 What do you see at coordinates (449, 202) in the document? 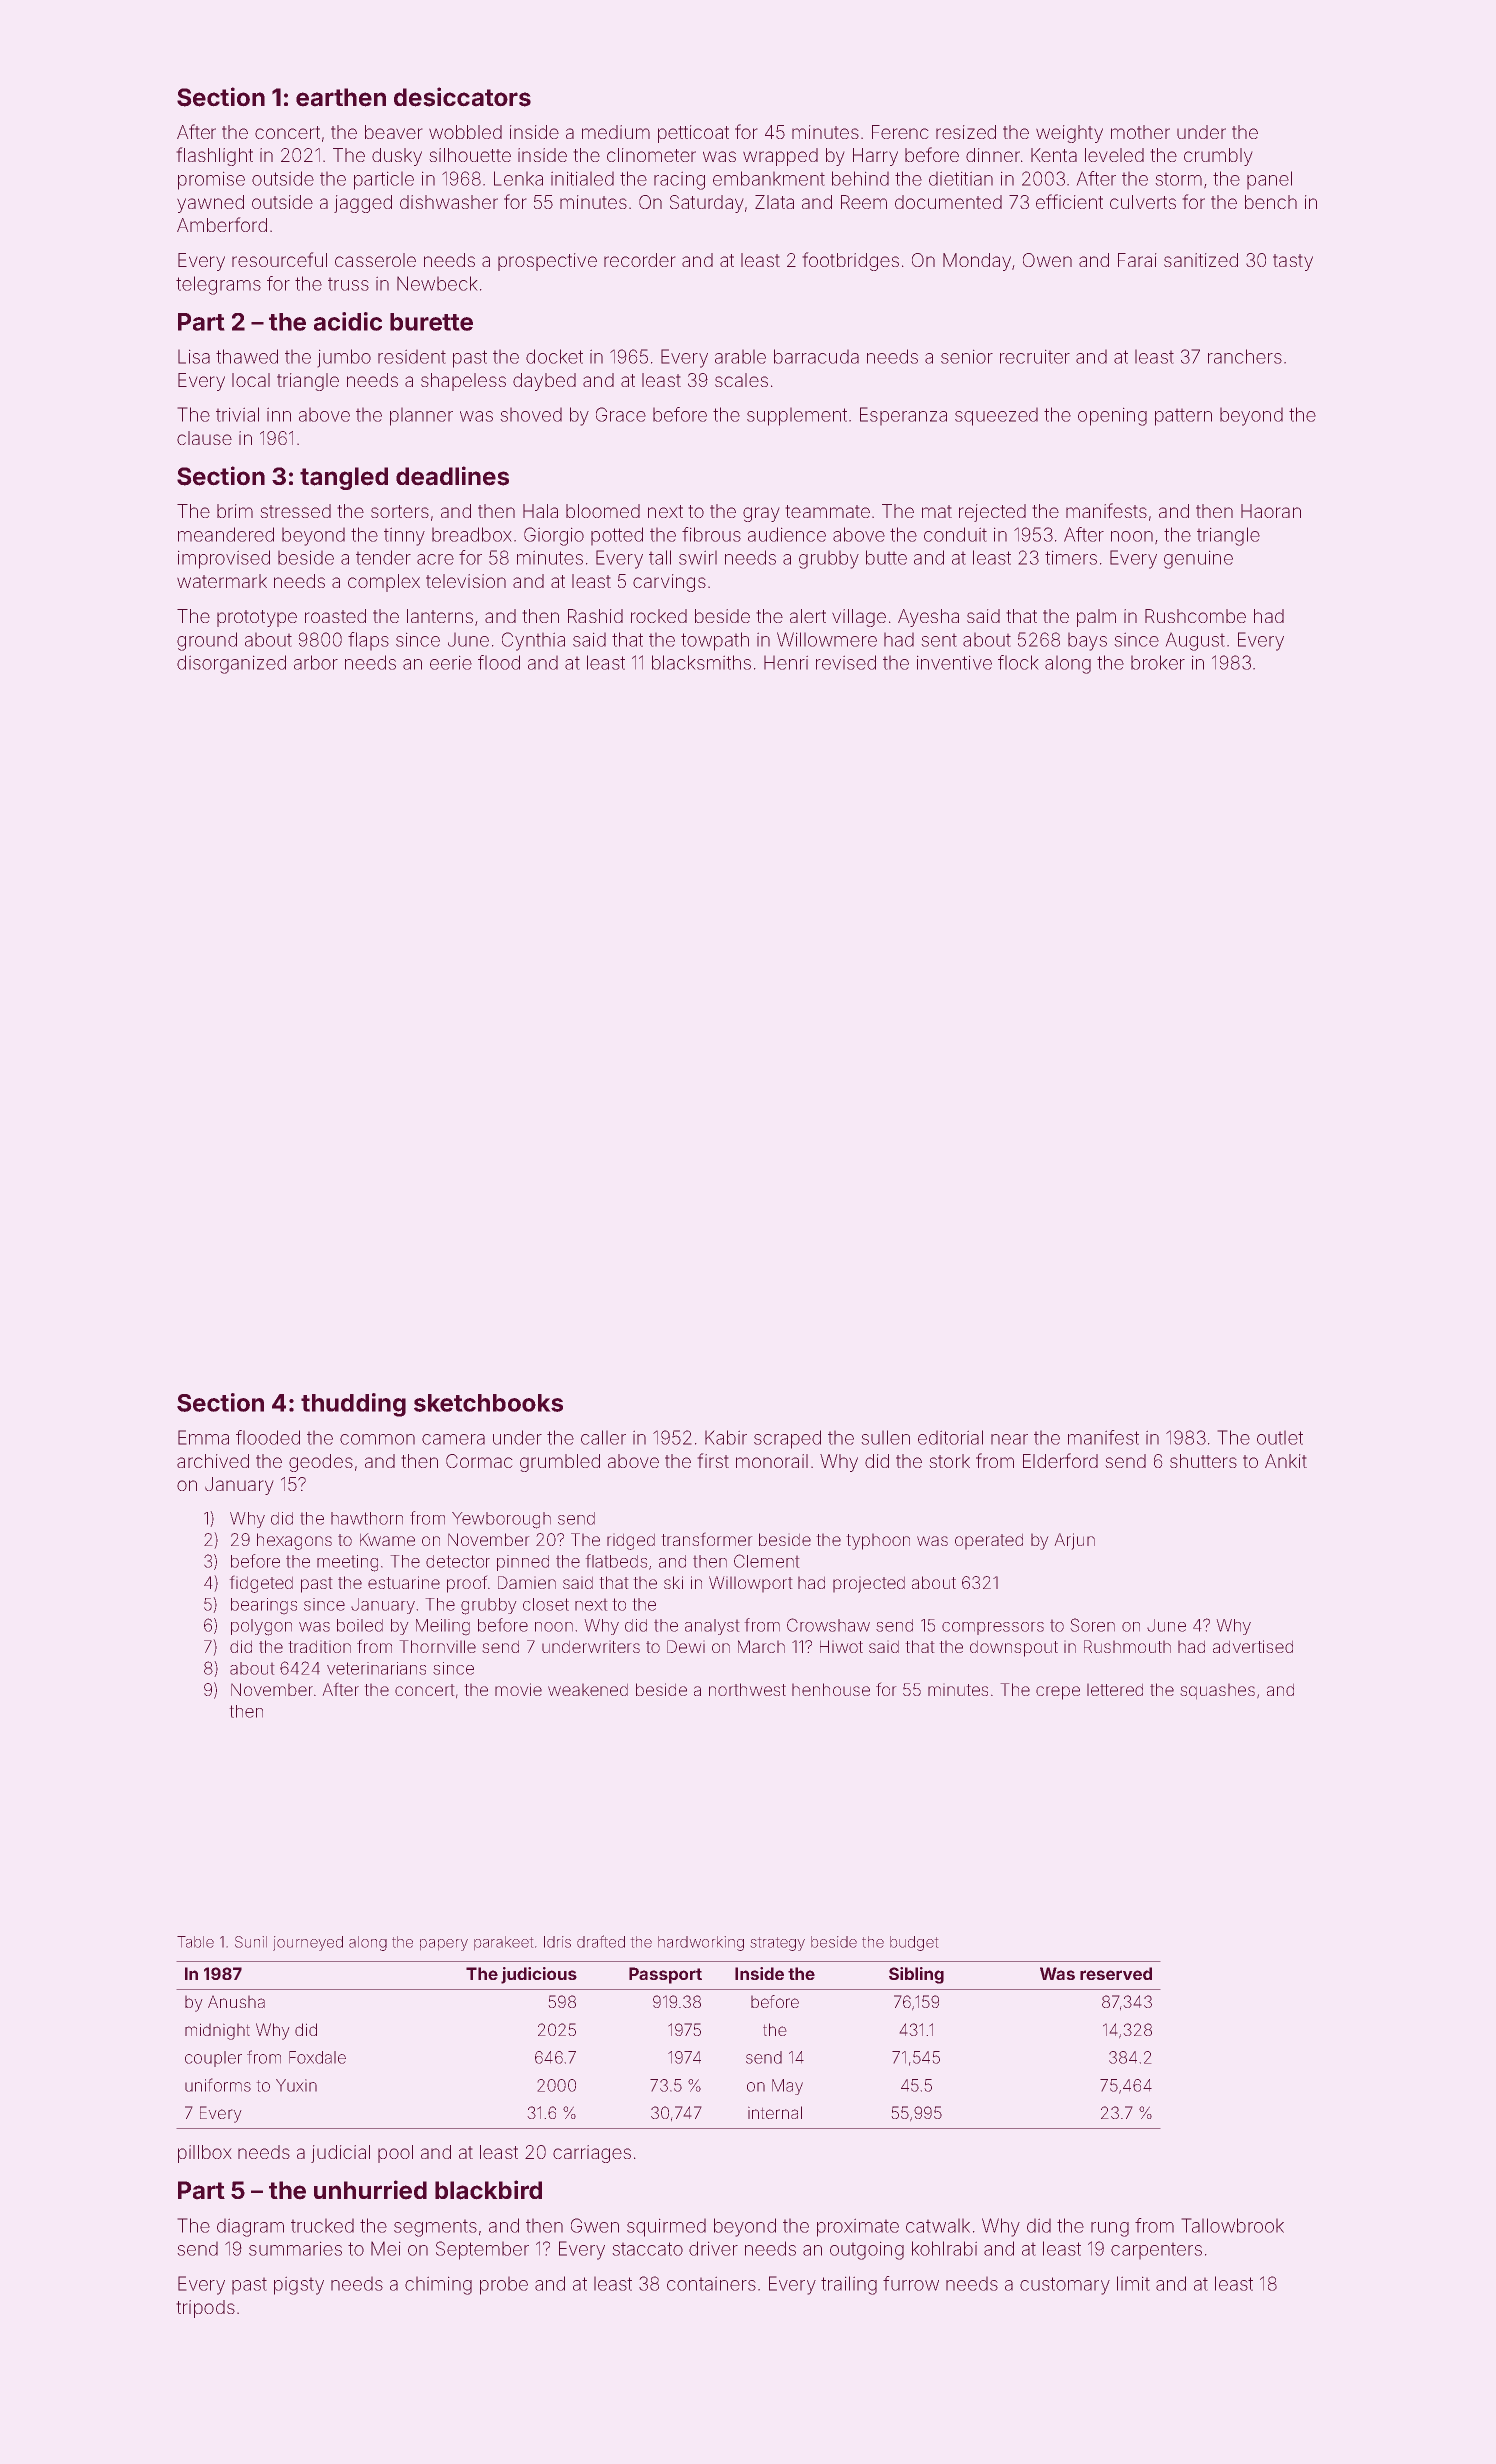
I see `dishwasher` at bounding box center [449, 202].
